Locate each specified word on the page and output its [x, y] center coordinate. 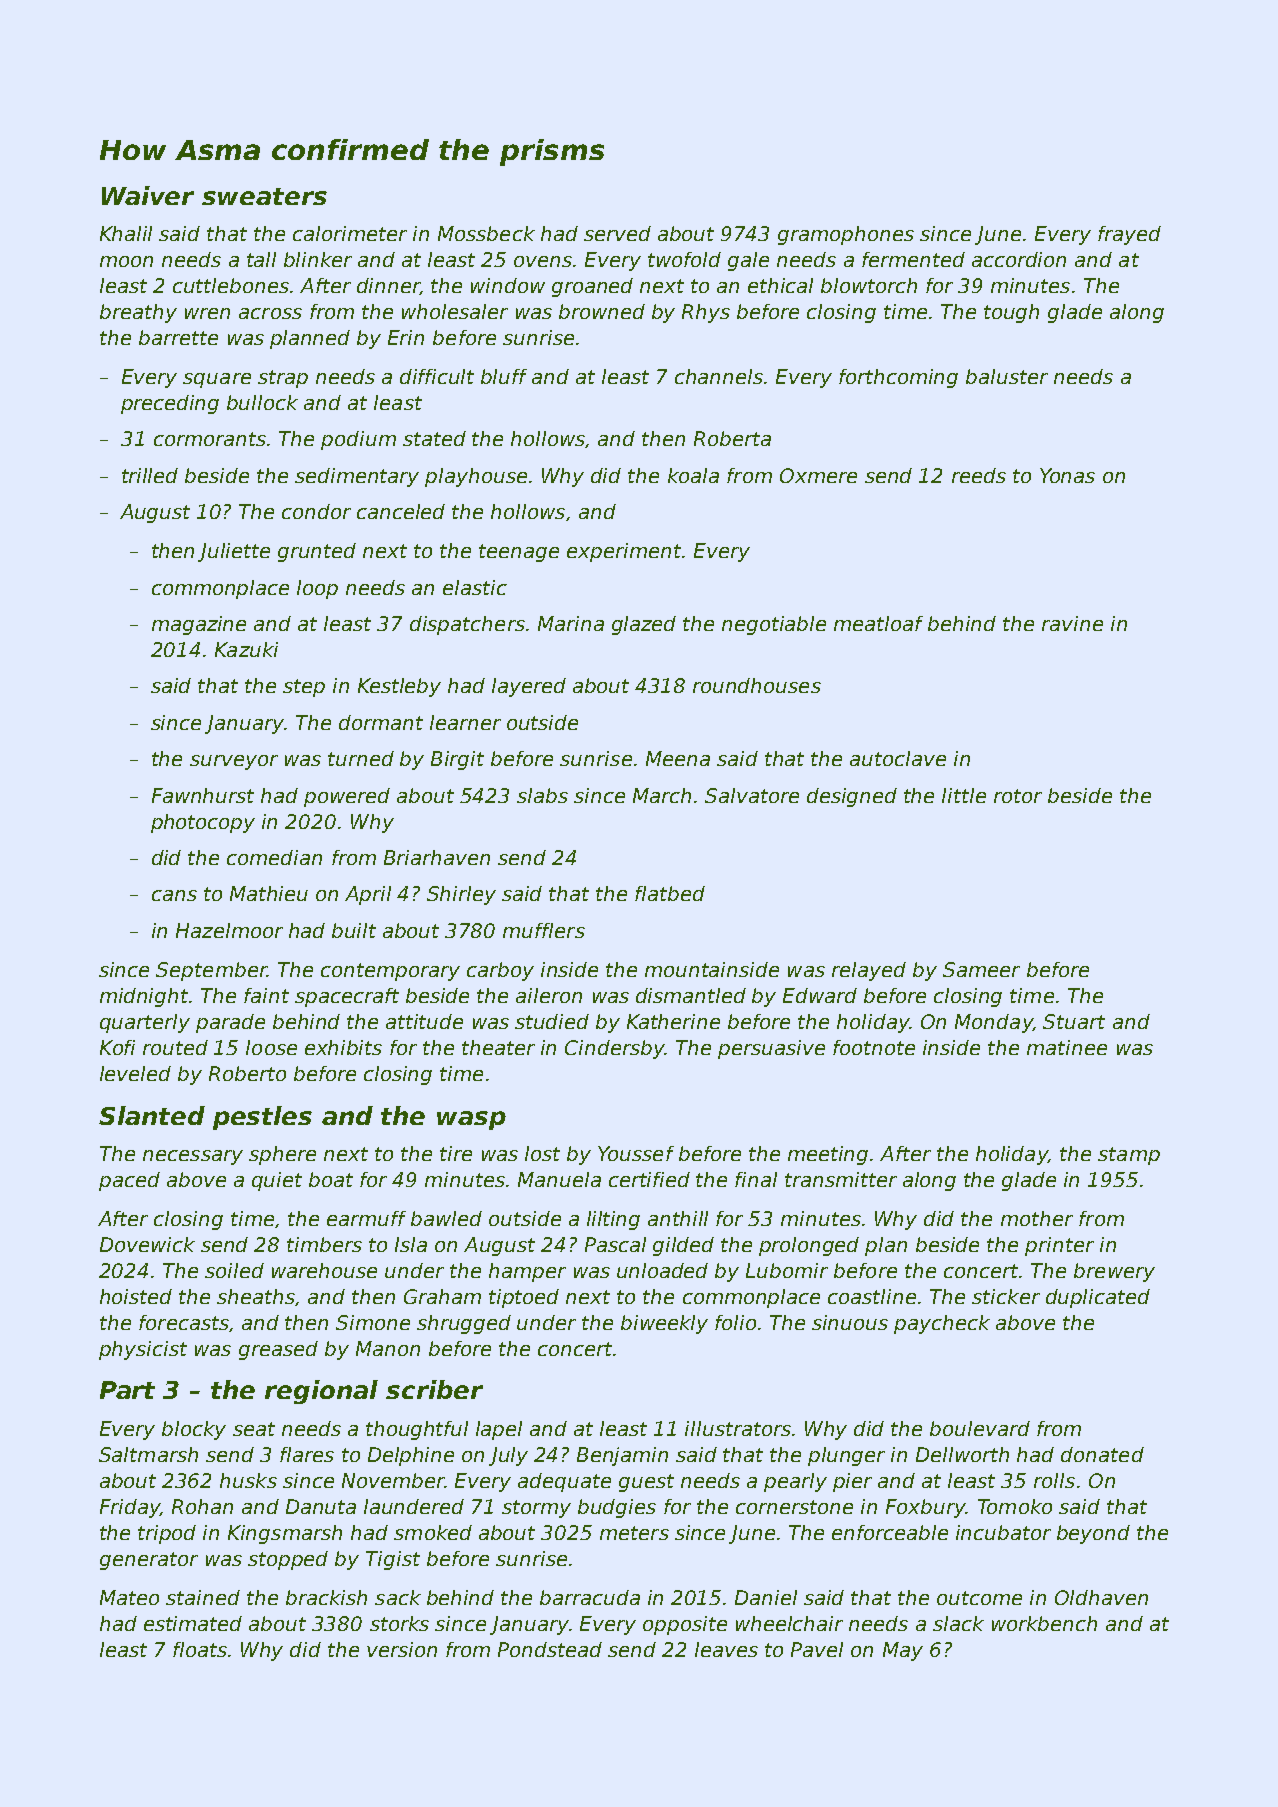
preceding [170, 404]
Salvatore [752, 795]
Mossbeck [486, 233]
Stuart [1074, 1021]
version [402, 1649]
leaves [726, 1649]
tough [1011, 313]
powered [347, 797]
